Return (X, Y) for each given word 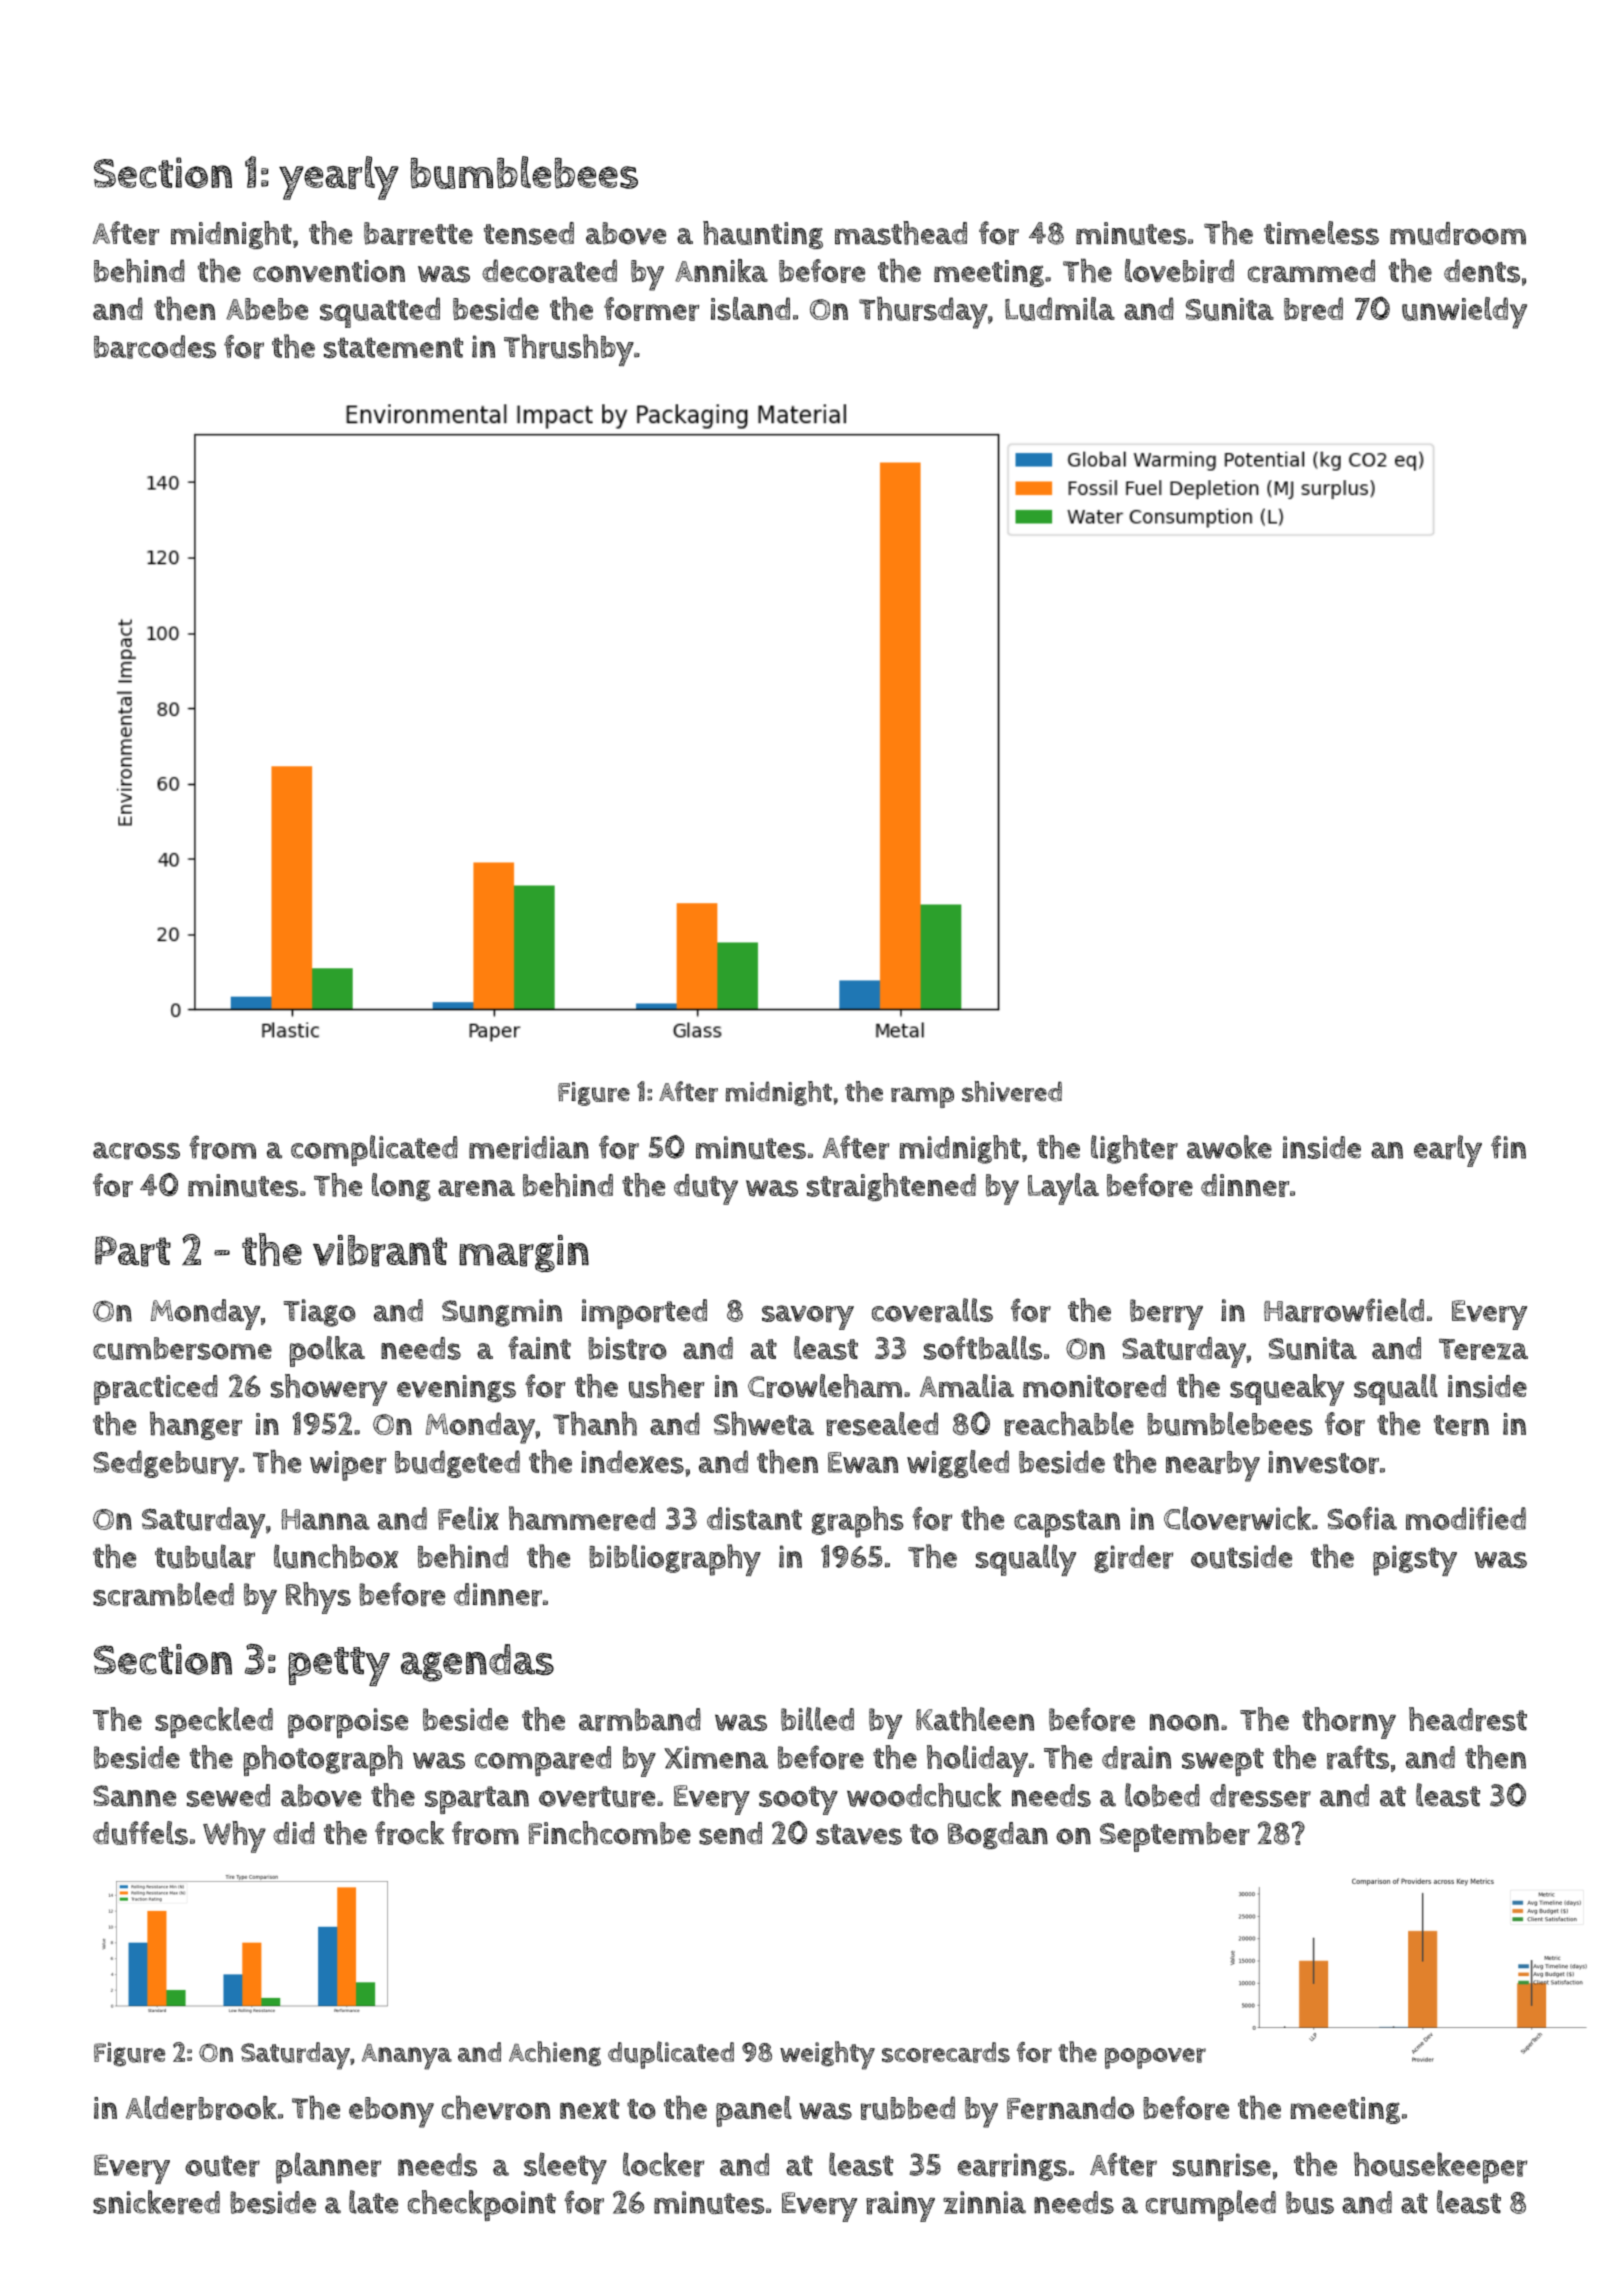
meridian (529, 1148)
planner (328, 2168)
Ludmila (1060, 309)
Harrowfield (1344, 1310)
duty (706, 1189)
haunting (763, 235)
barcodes (155, 347)
